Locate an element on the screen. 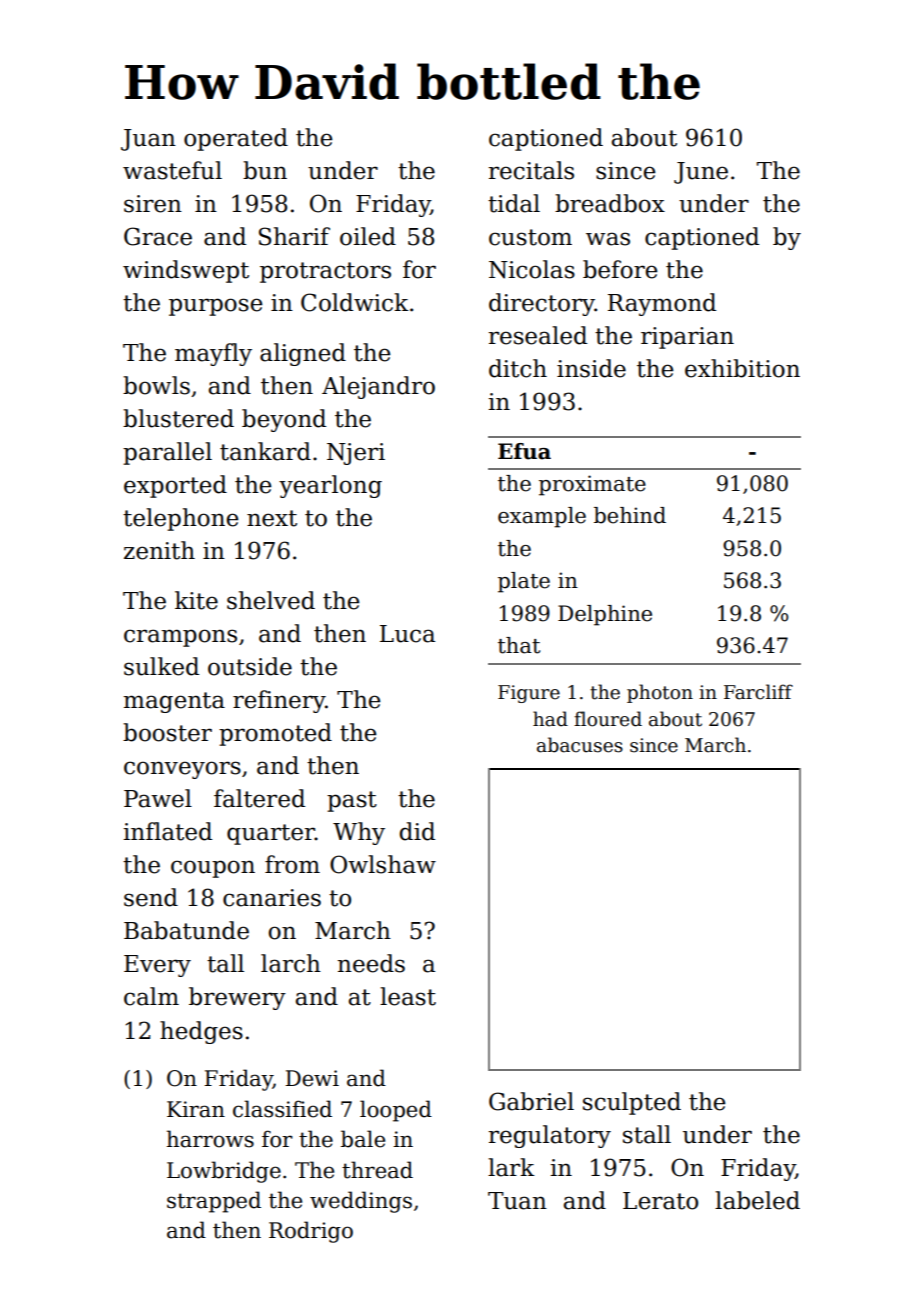 The width and height of the screenshot is (924, 1311). labeled is located at coordinates (757, 1200).
